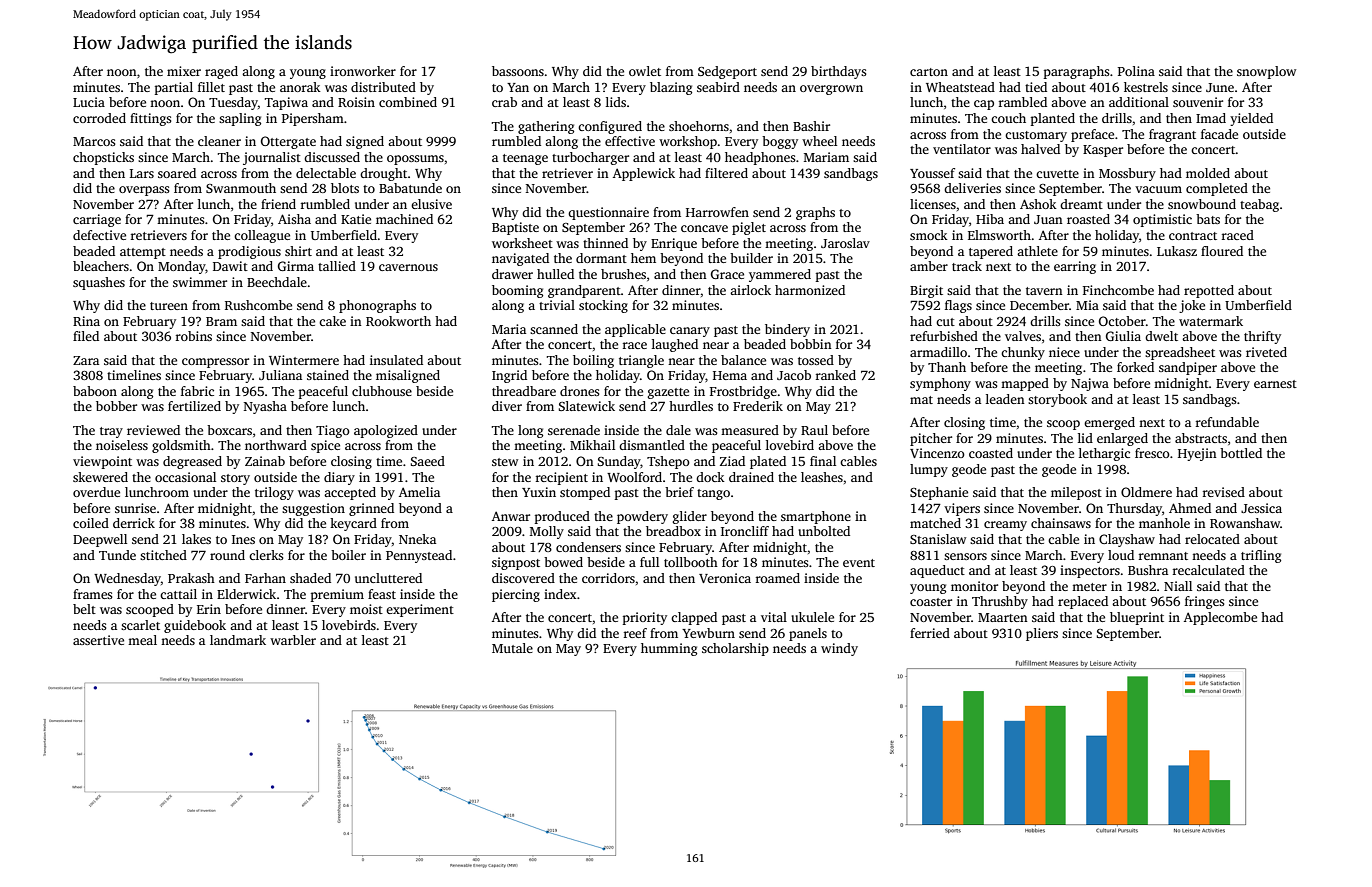 This screenshot has height=887, width=1372. I want to click on warbler, so click(293, 640).
